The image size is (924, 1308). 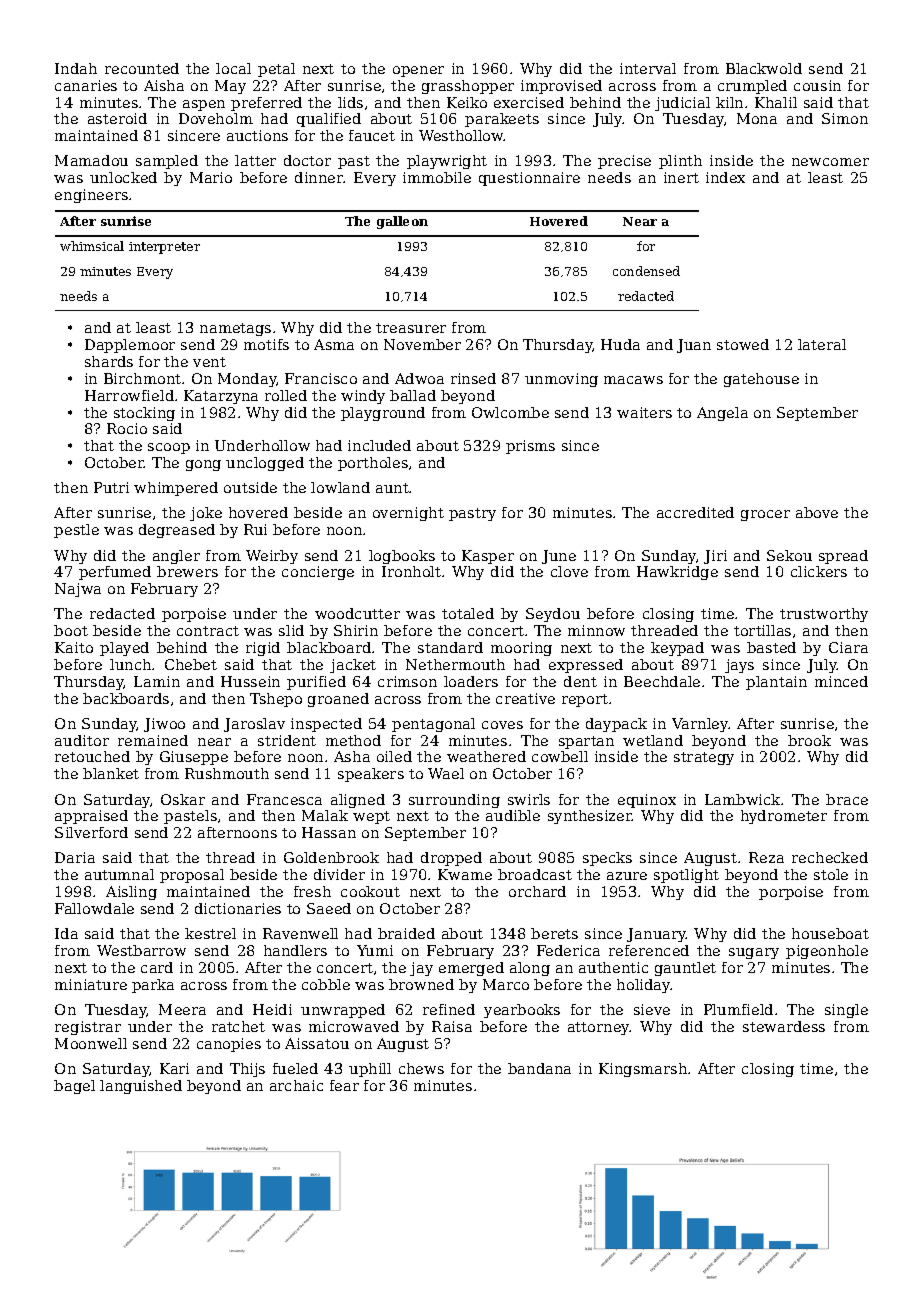 What do you see at coordinates (153, 740) in the screenshot?
I see `remained` at bounding box center [153, 740].
